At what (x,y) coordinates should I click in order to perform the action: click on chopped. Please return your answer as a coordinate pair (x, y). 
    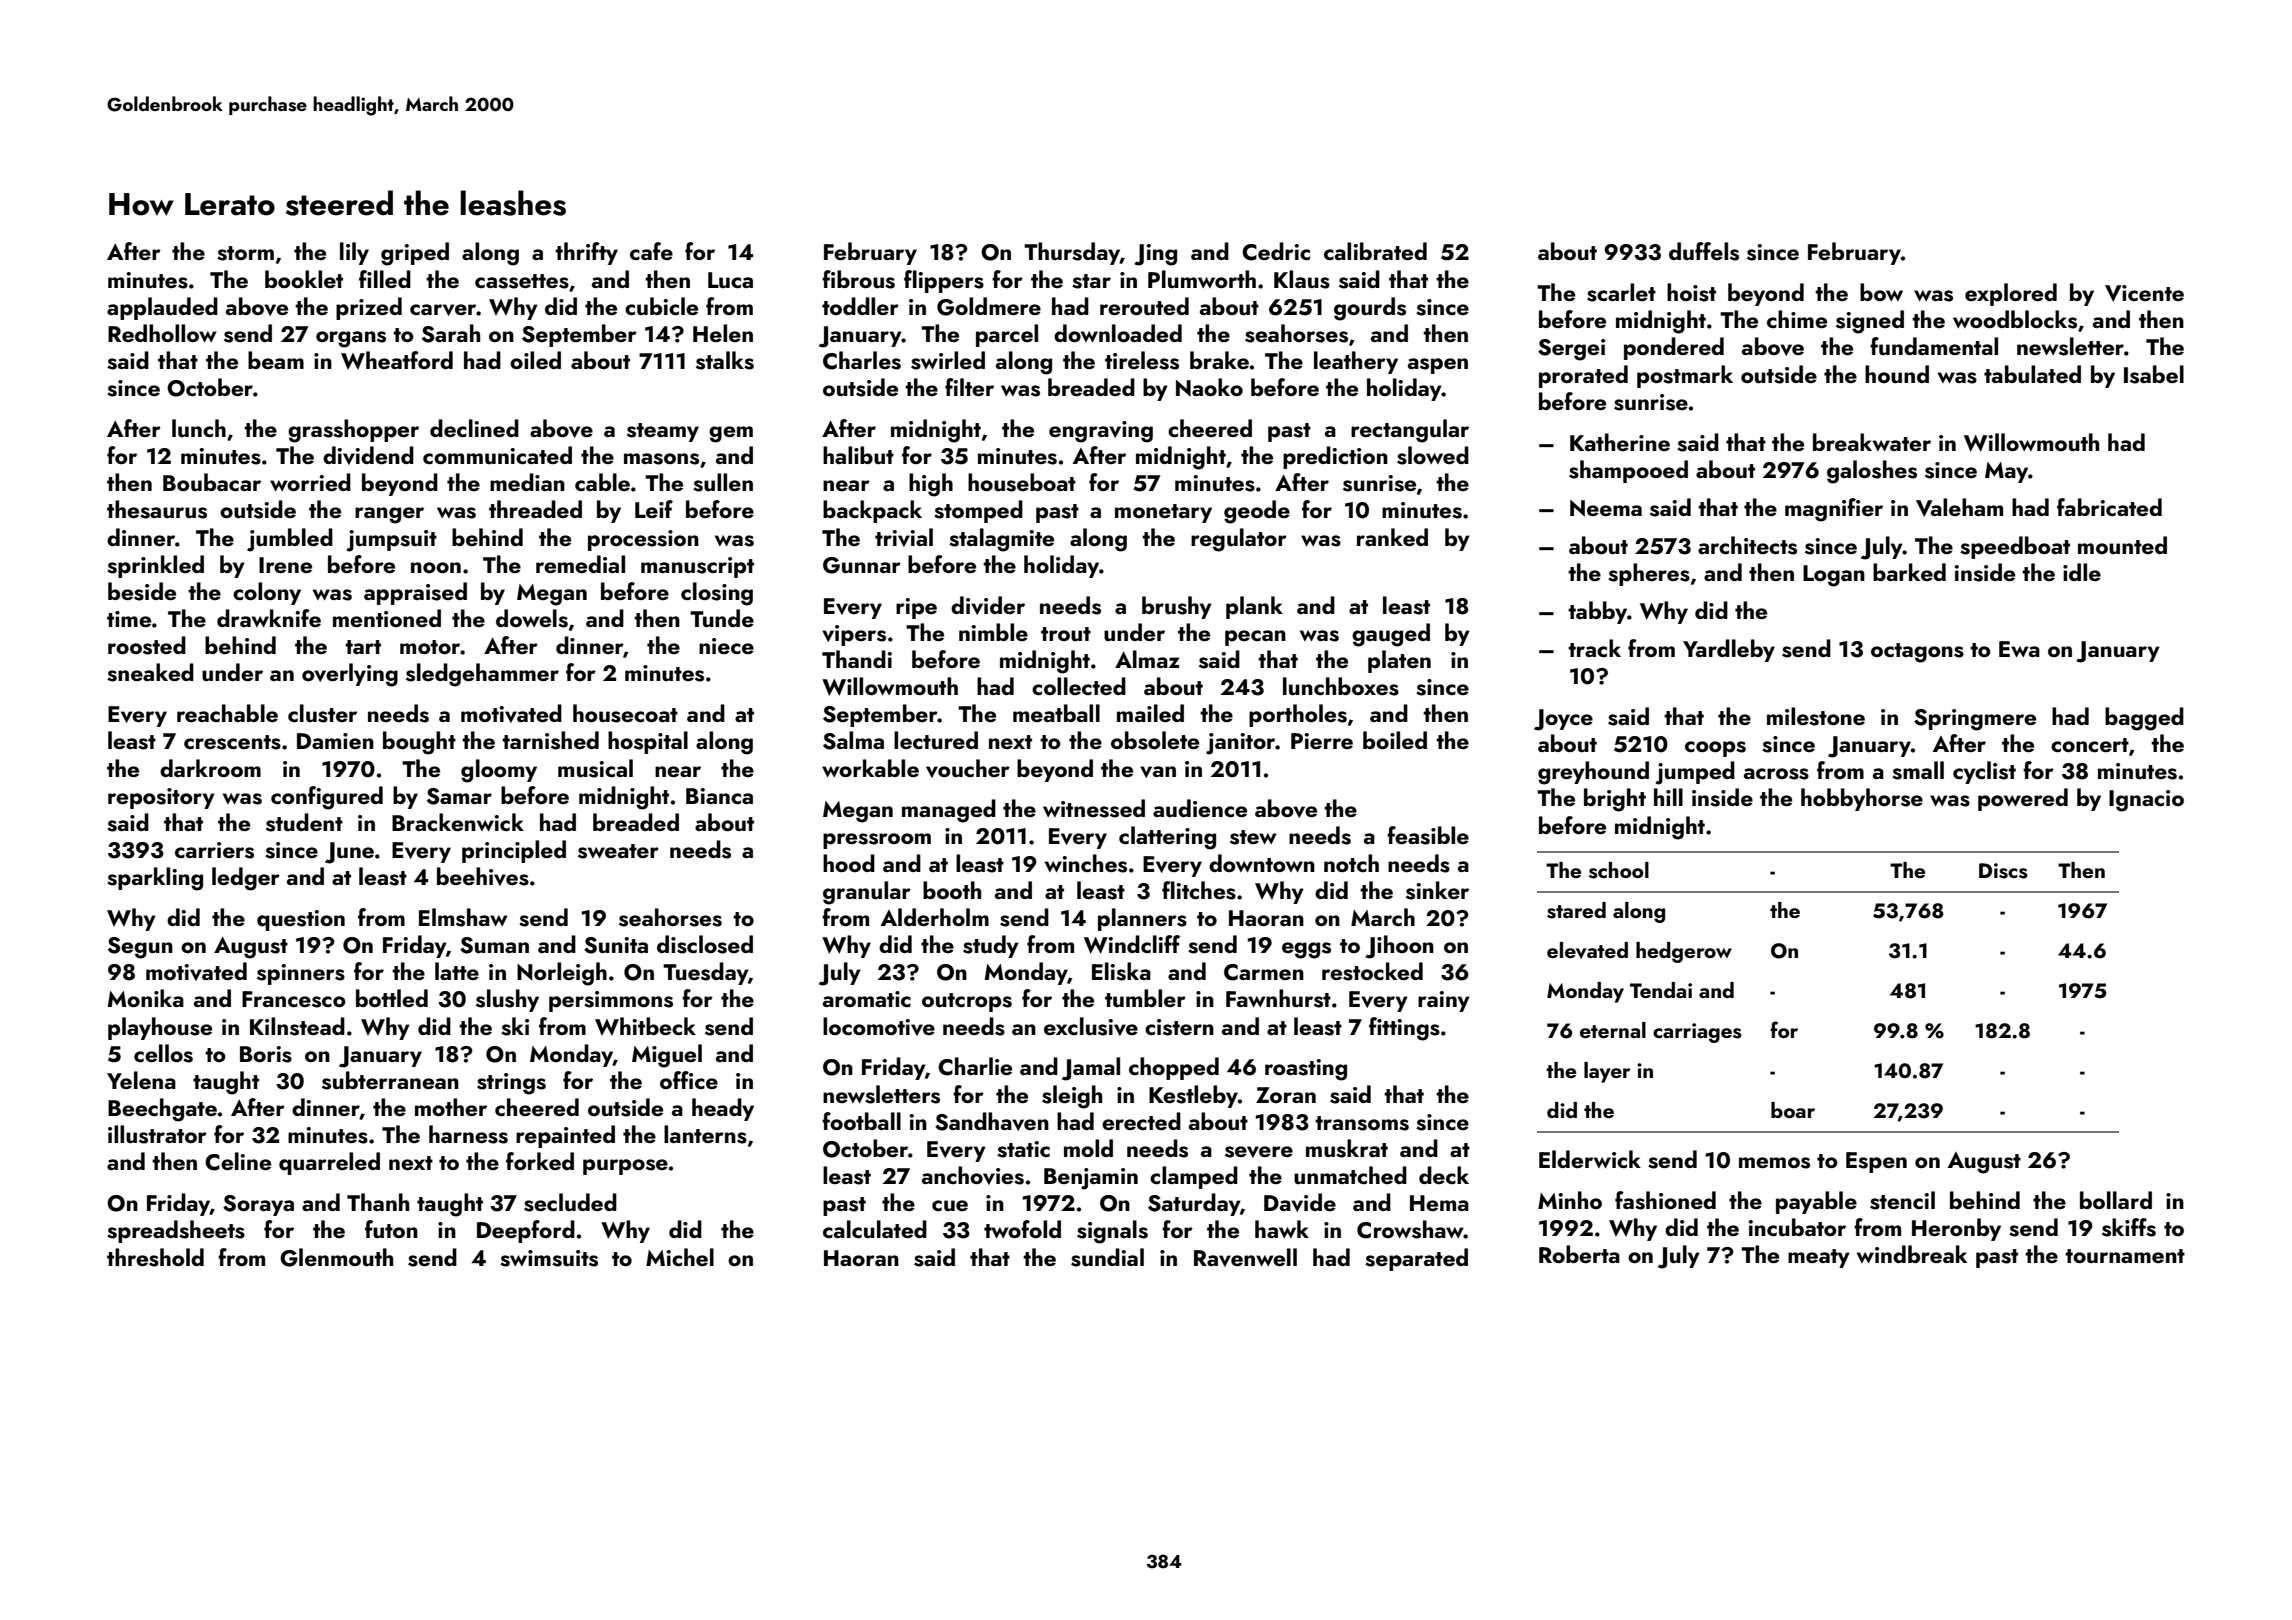
    Looking at the image, I should click on (1174, 1068).
